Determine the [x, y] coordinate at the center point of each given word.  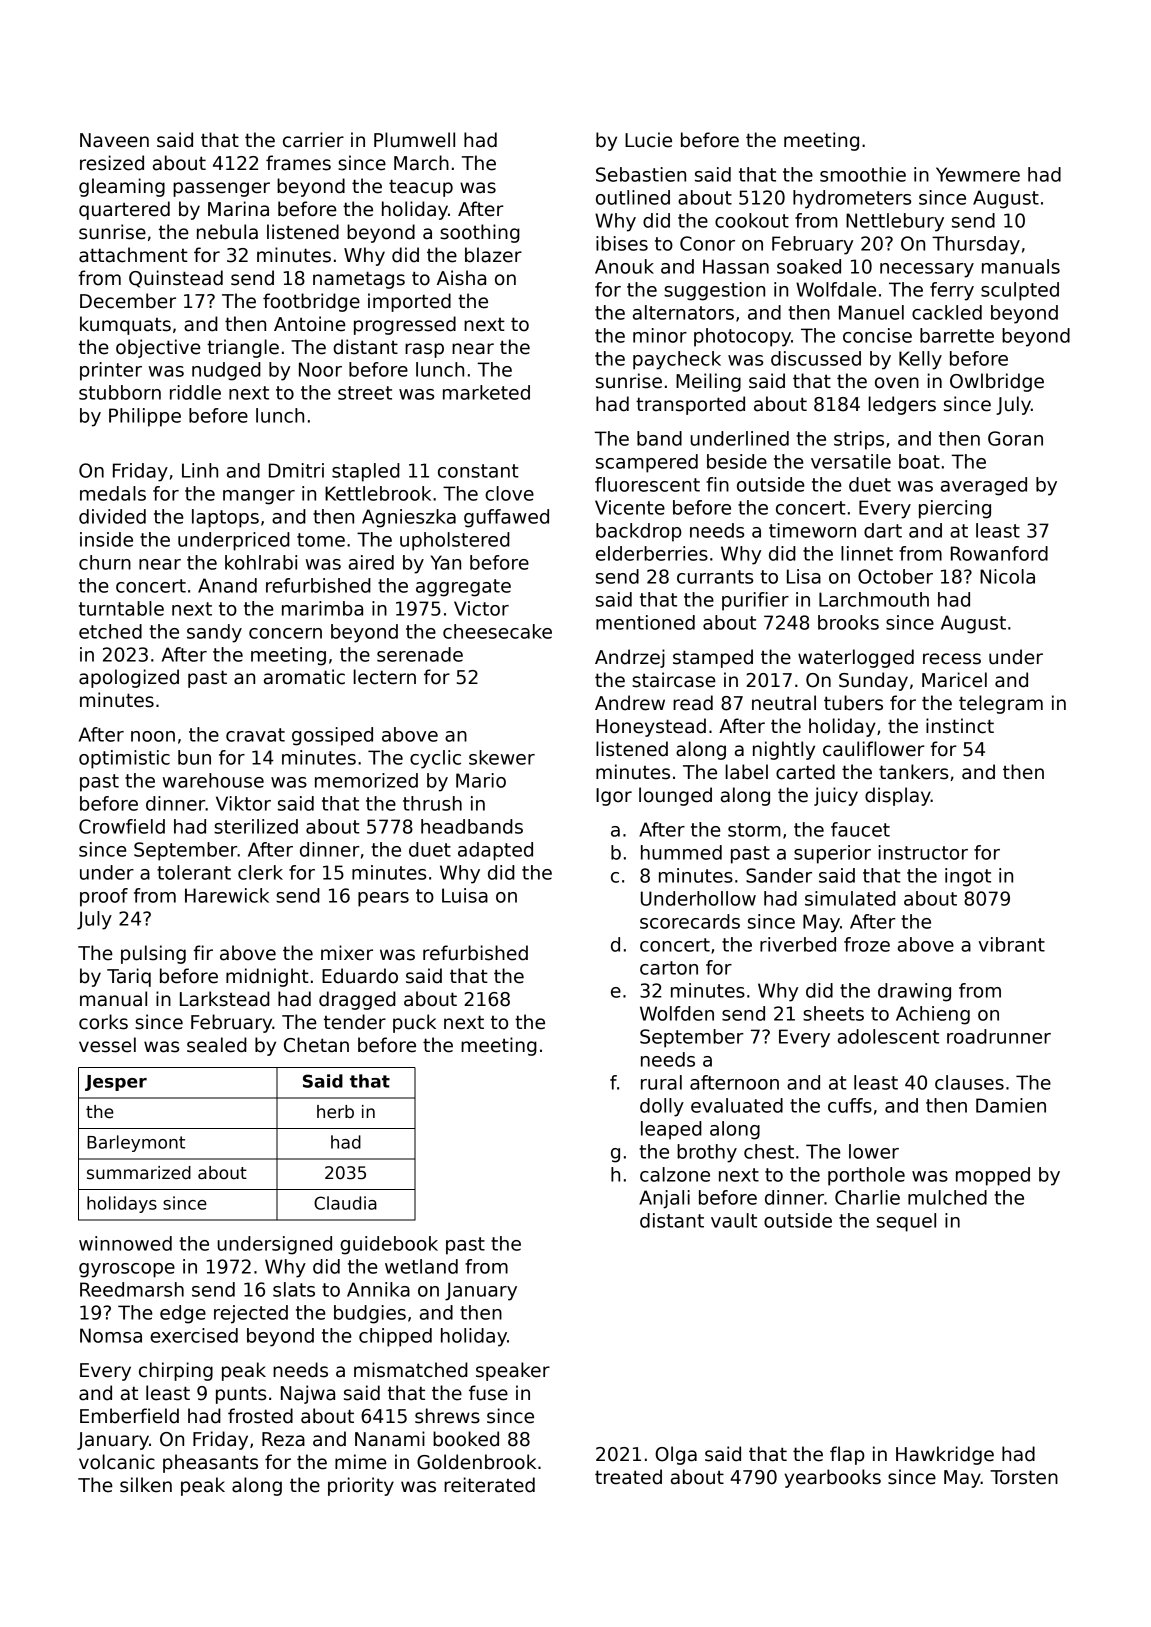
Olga [676, 1455]
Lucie [648, 140]
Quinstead [176, 279]
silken [146, 1485]
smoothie [863, 174]
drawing [914, 992]
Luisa [465, 895]
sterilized [256, 826]
